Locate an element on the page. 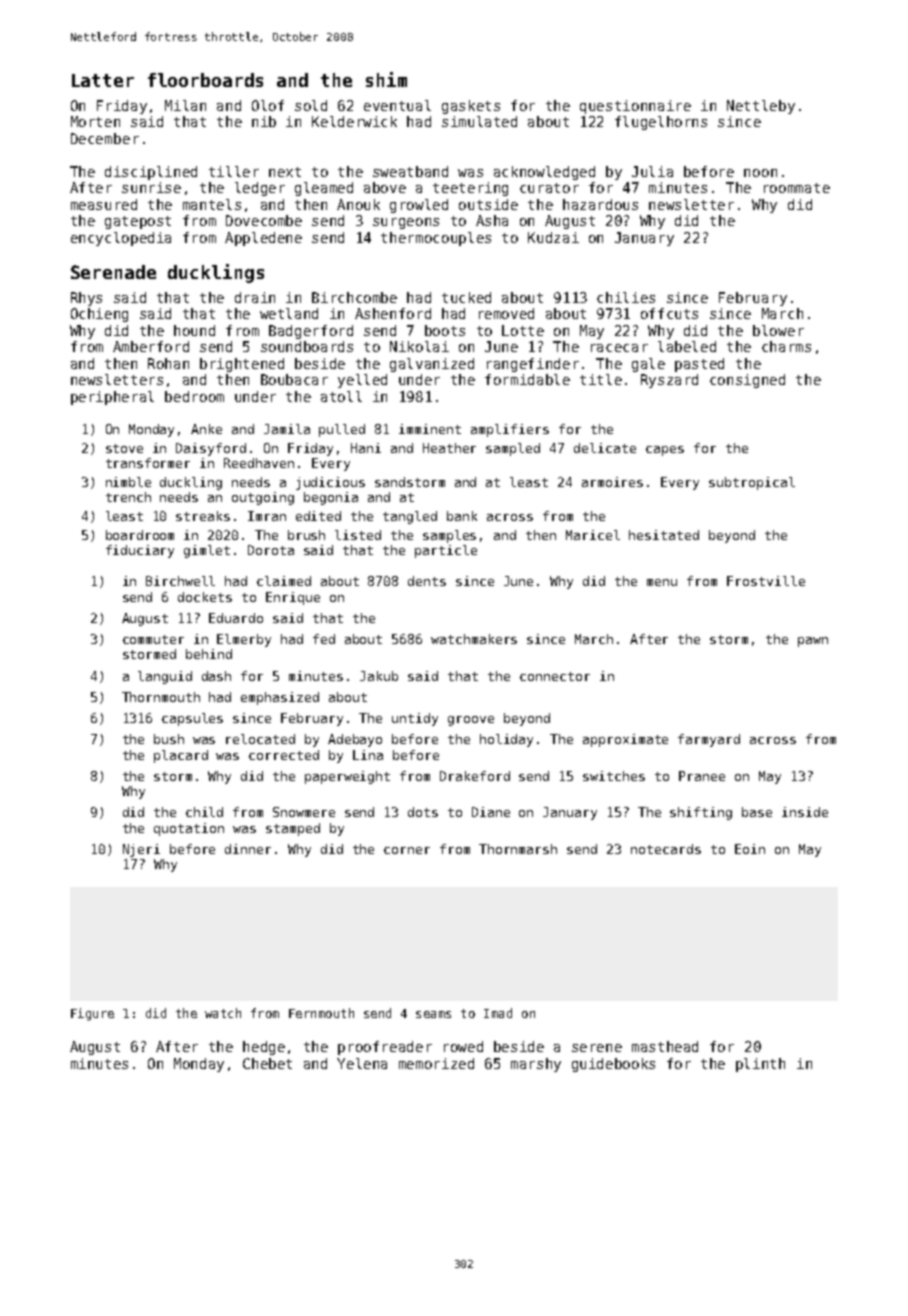 The image size is (908, 1316). Chebet is located at coordinates (267, 1063).
